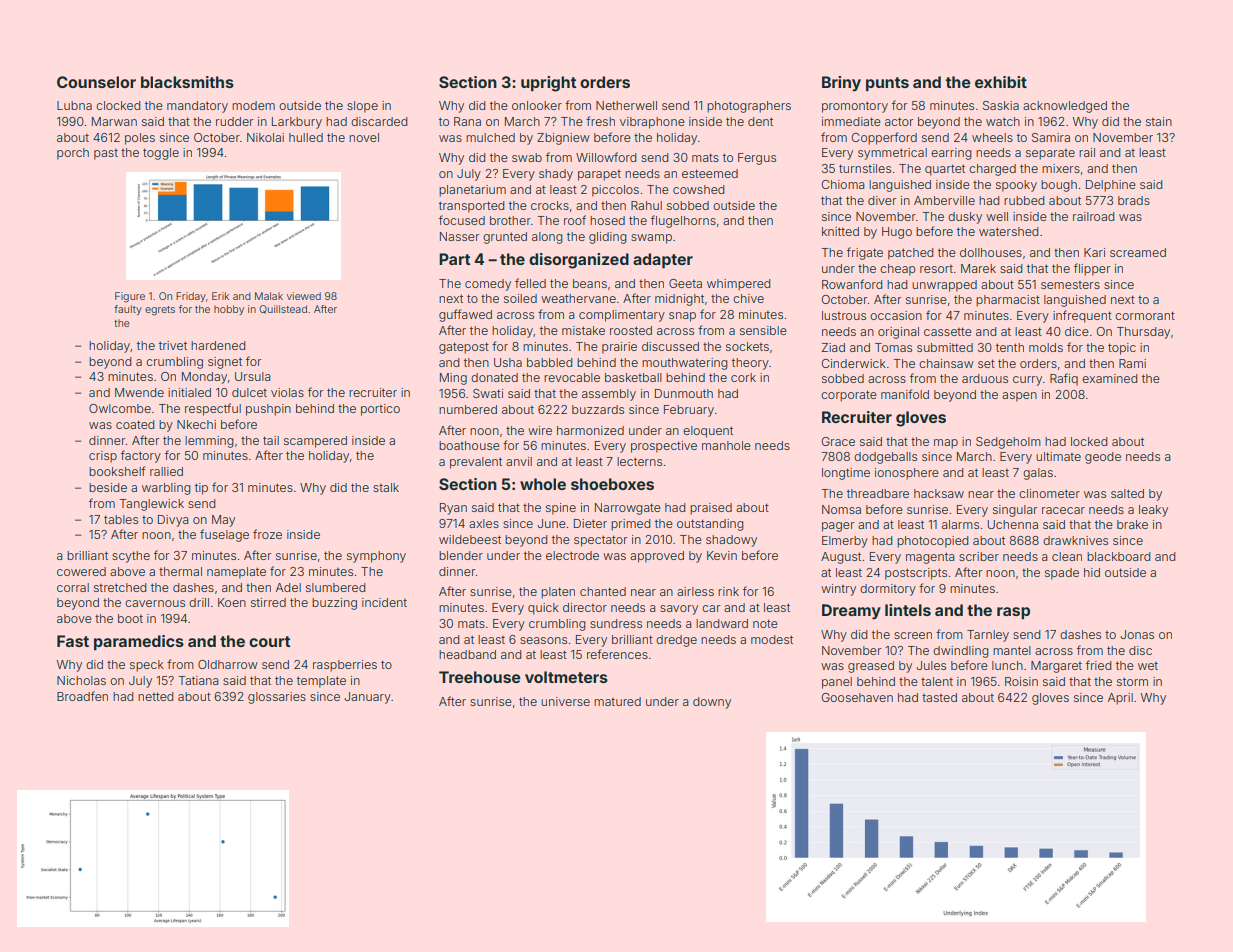  I want to click on boot, so click(130, 618).
